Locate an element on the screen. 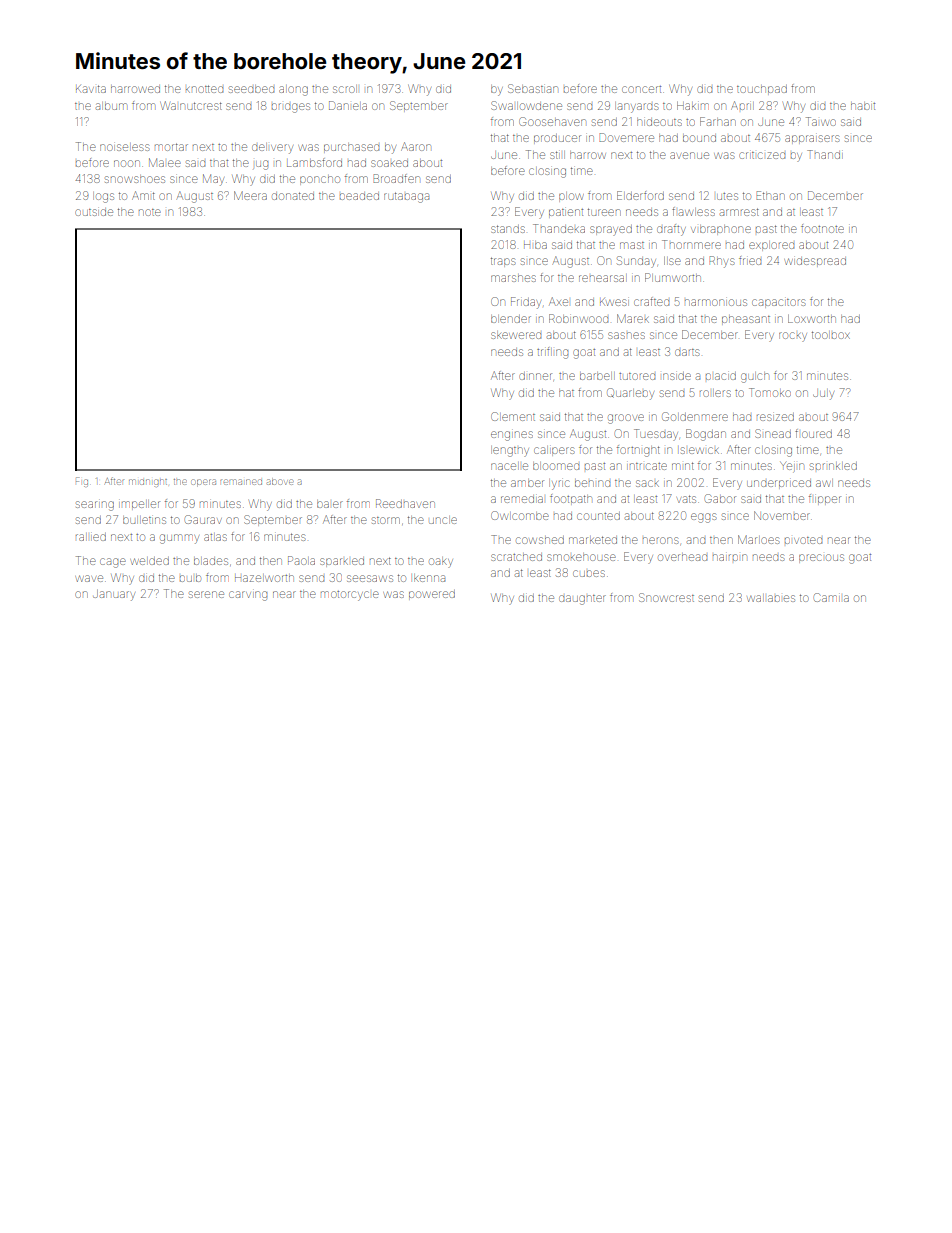  stands is located at coordinates (508, 229).
